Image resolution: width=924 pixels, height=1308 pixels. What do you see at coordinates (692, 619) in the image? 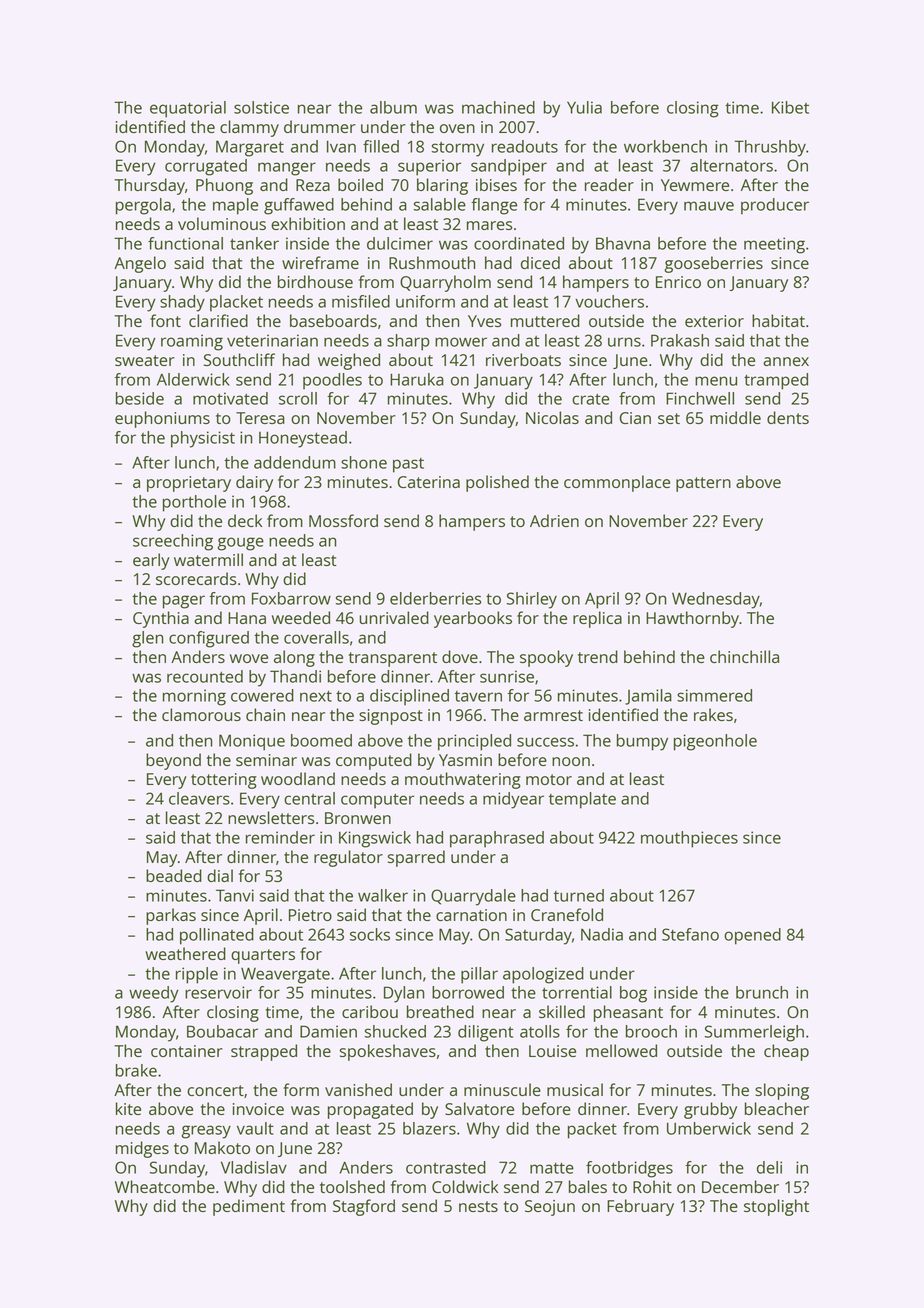
I see `Hawthornby` at bounding box center [692, 619].
